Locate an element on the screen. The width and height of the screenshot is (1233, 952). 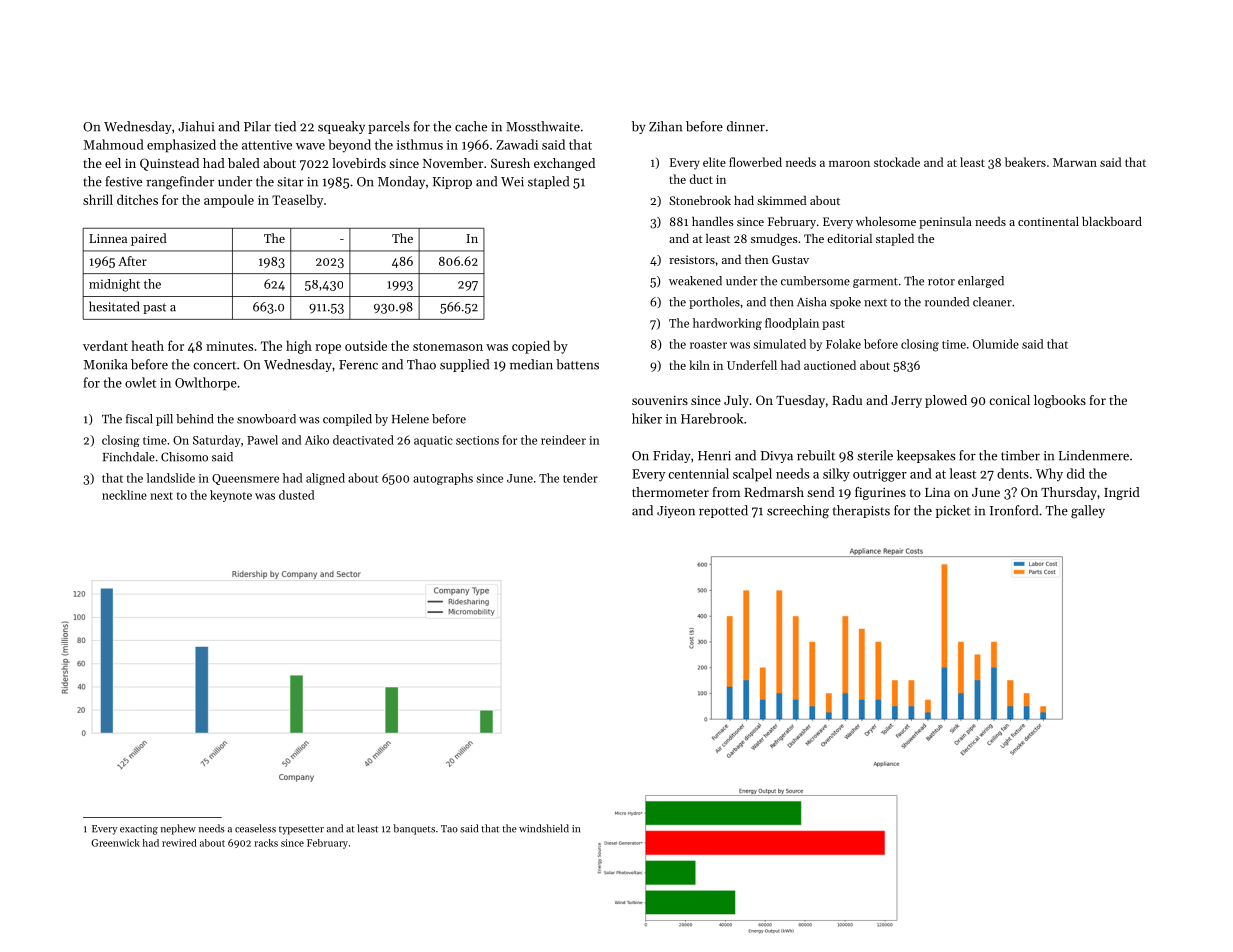
nephew is located at coordinates (178, 829).
